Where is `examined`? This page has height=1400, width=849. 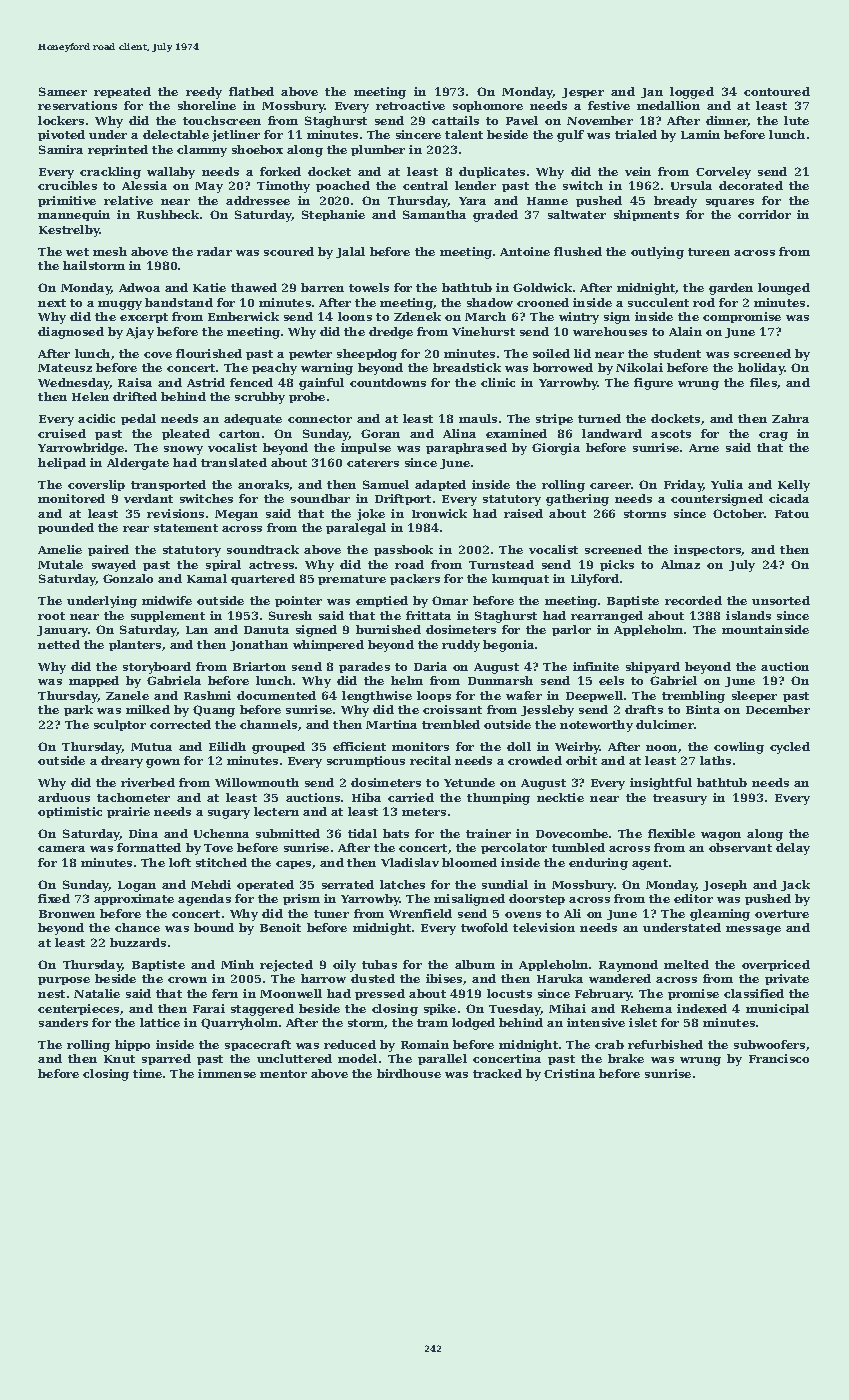 examined is located at coordinates (516, 433).
